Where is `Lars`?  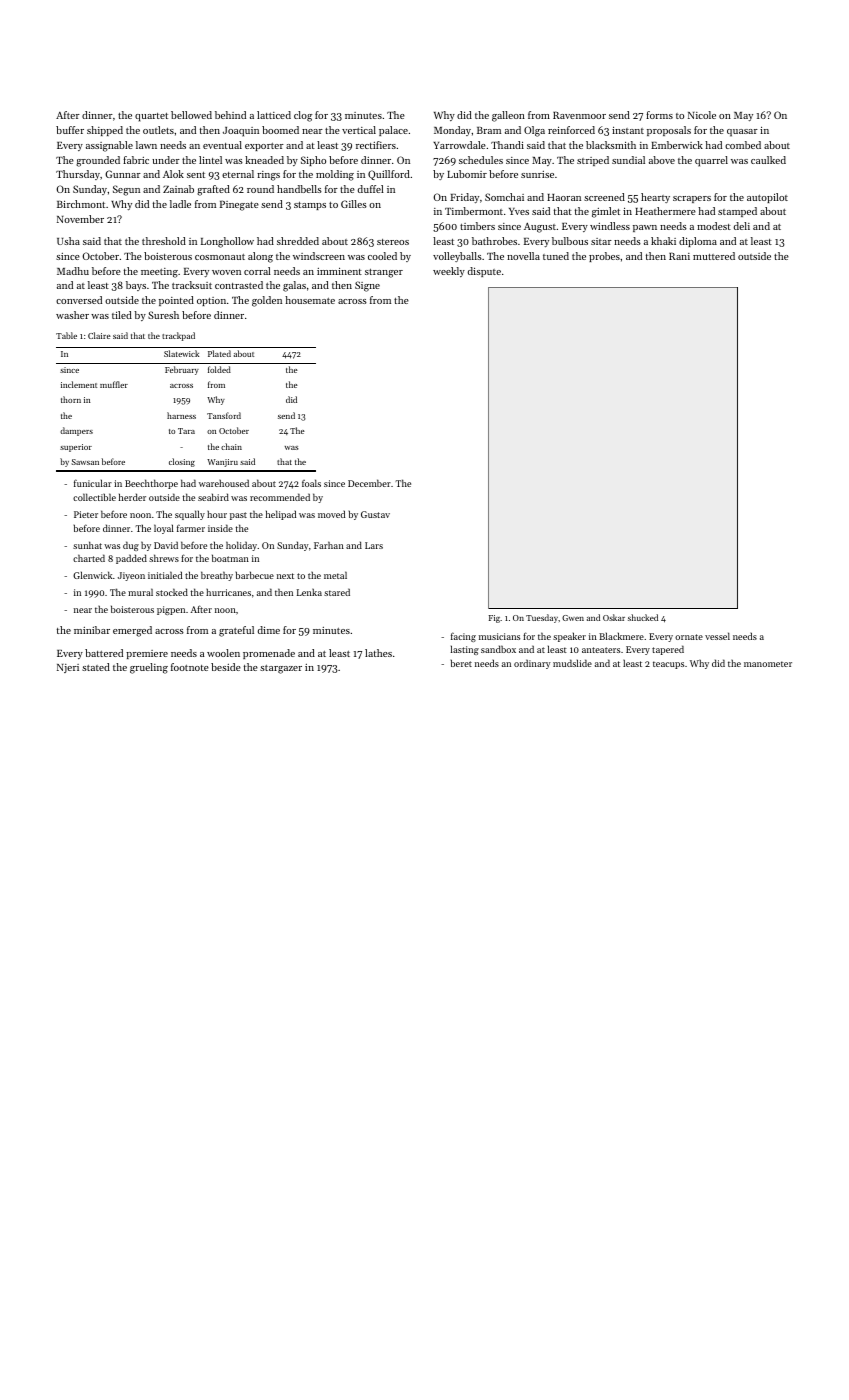 Lars is located at coordinates (374, 545).
